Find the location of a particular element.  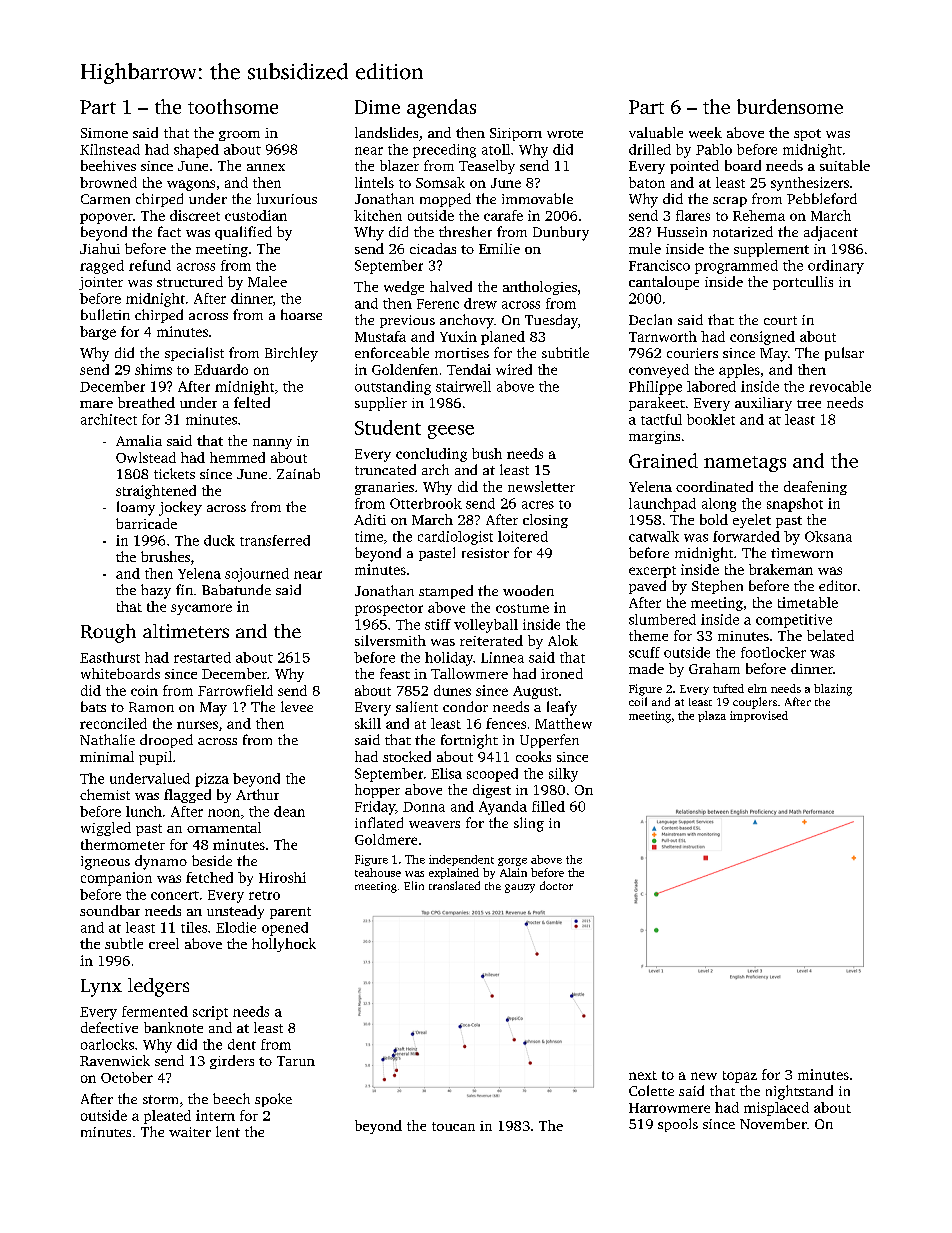

toucan is located at coordinates (453, 1126).
